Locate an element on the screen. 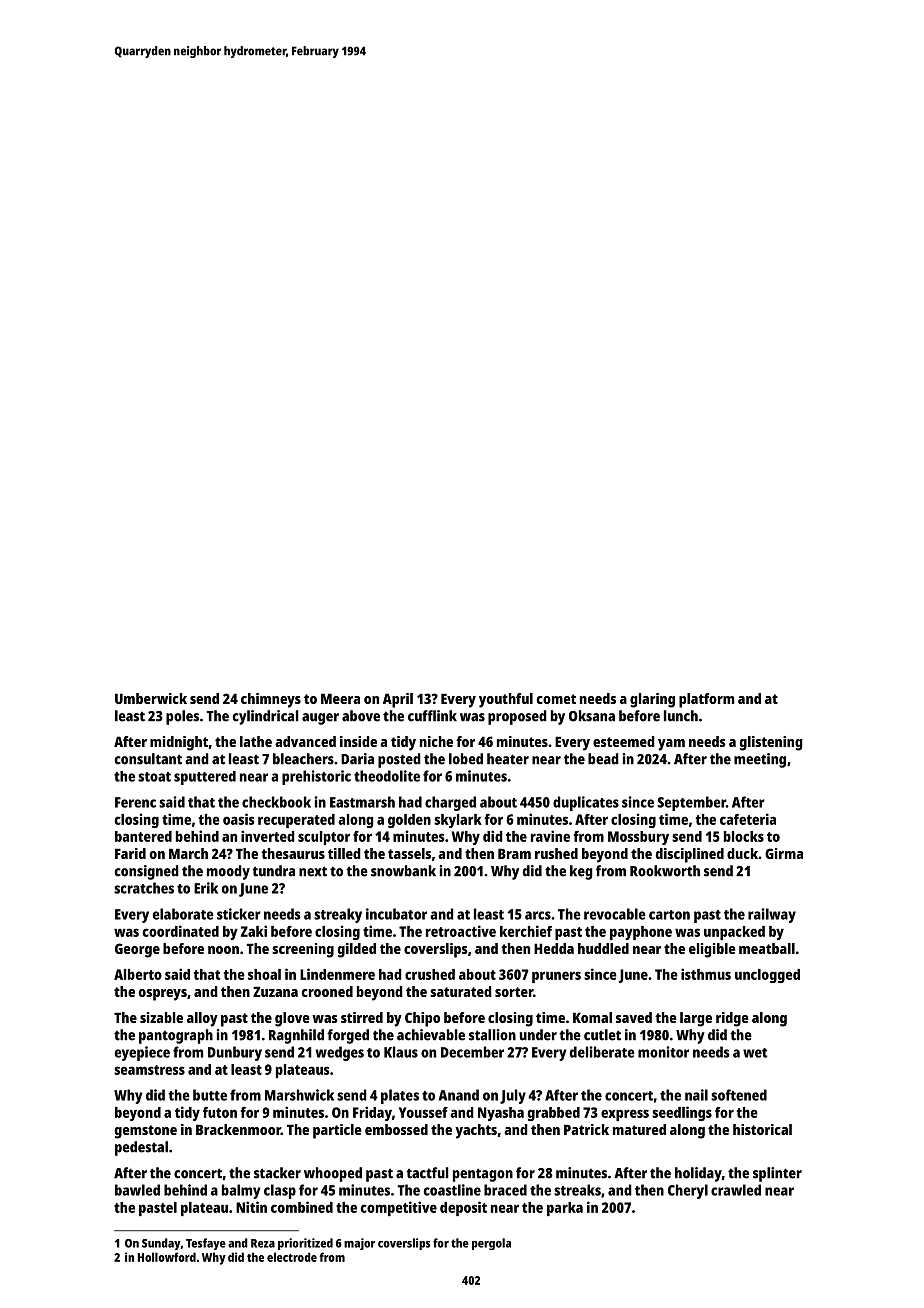  charged is located at coordinates (450, 803).
